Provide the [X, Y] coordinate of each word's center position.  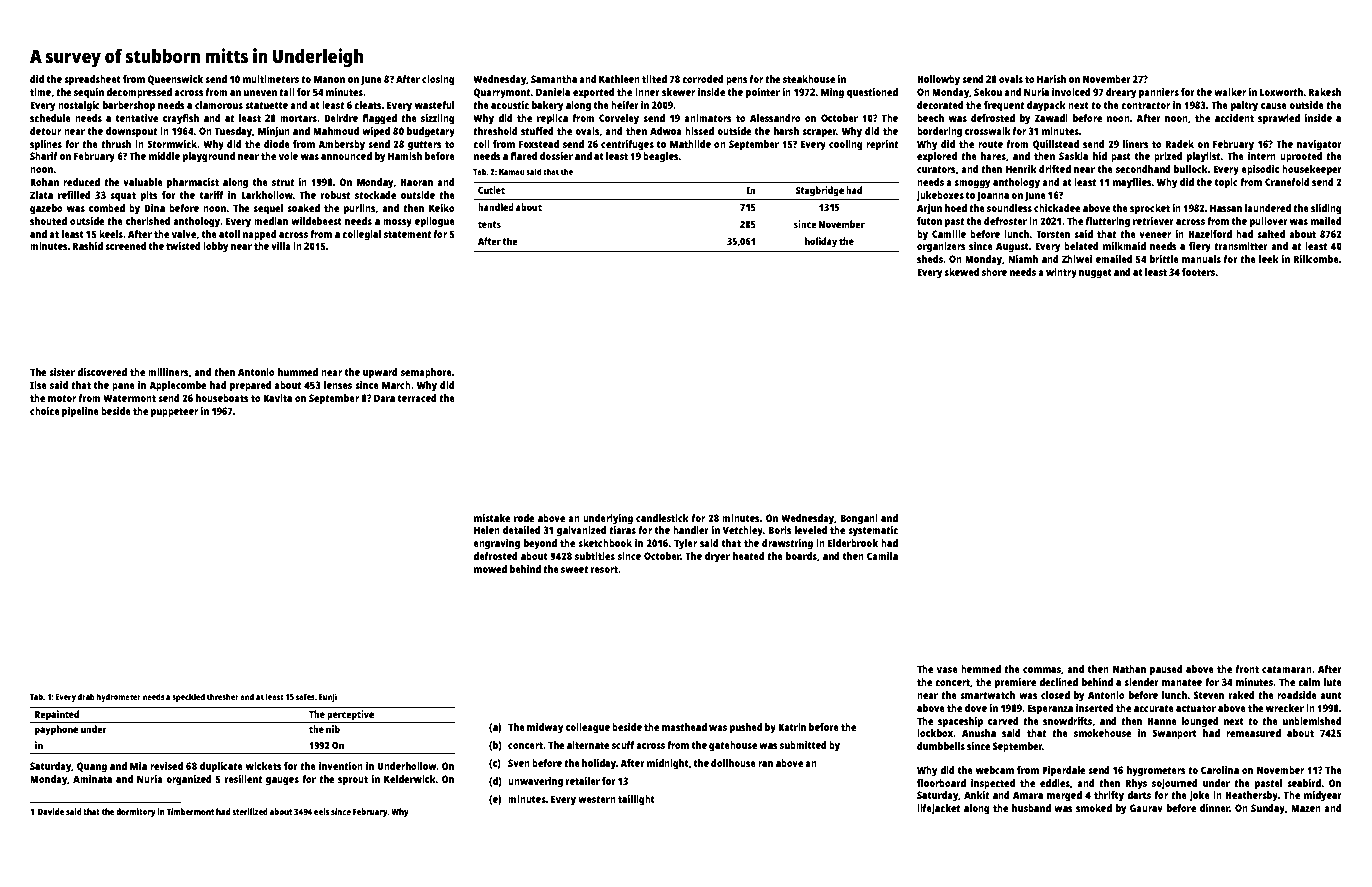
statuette [266, 105]
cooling [846, 145]
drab [86, 696]
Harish [1051, 79]
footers [1198, 272]
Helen [487, 530]
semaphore [426, 373]
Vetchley [743, 531]
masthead [684, 727]
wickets [264, 766]
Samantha [554, 79]
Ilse [38, 385]
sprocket [1150, 209]
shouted [48, 221]
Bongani [859, 519]
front [1247, 669]
